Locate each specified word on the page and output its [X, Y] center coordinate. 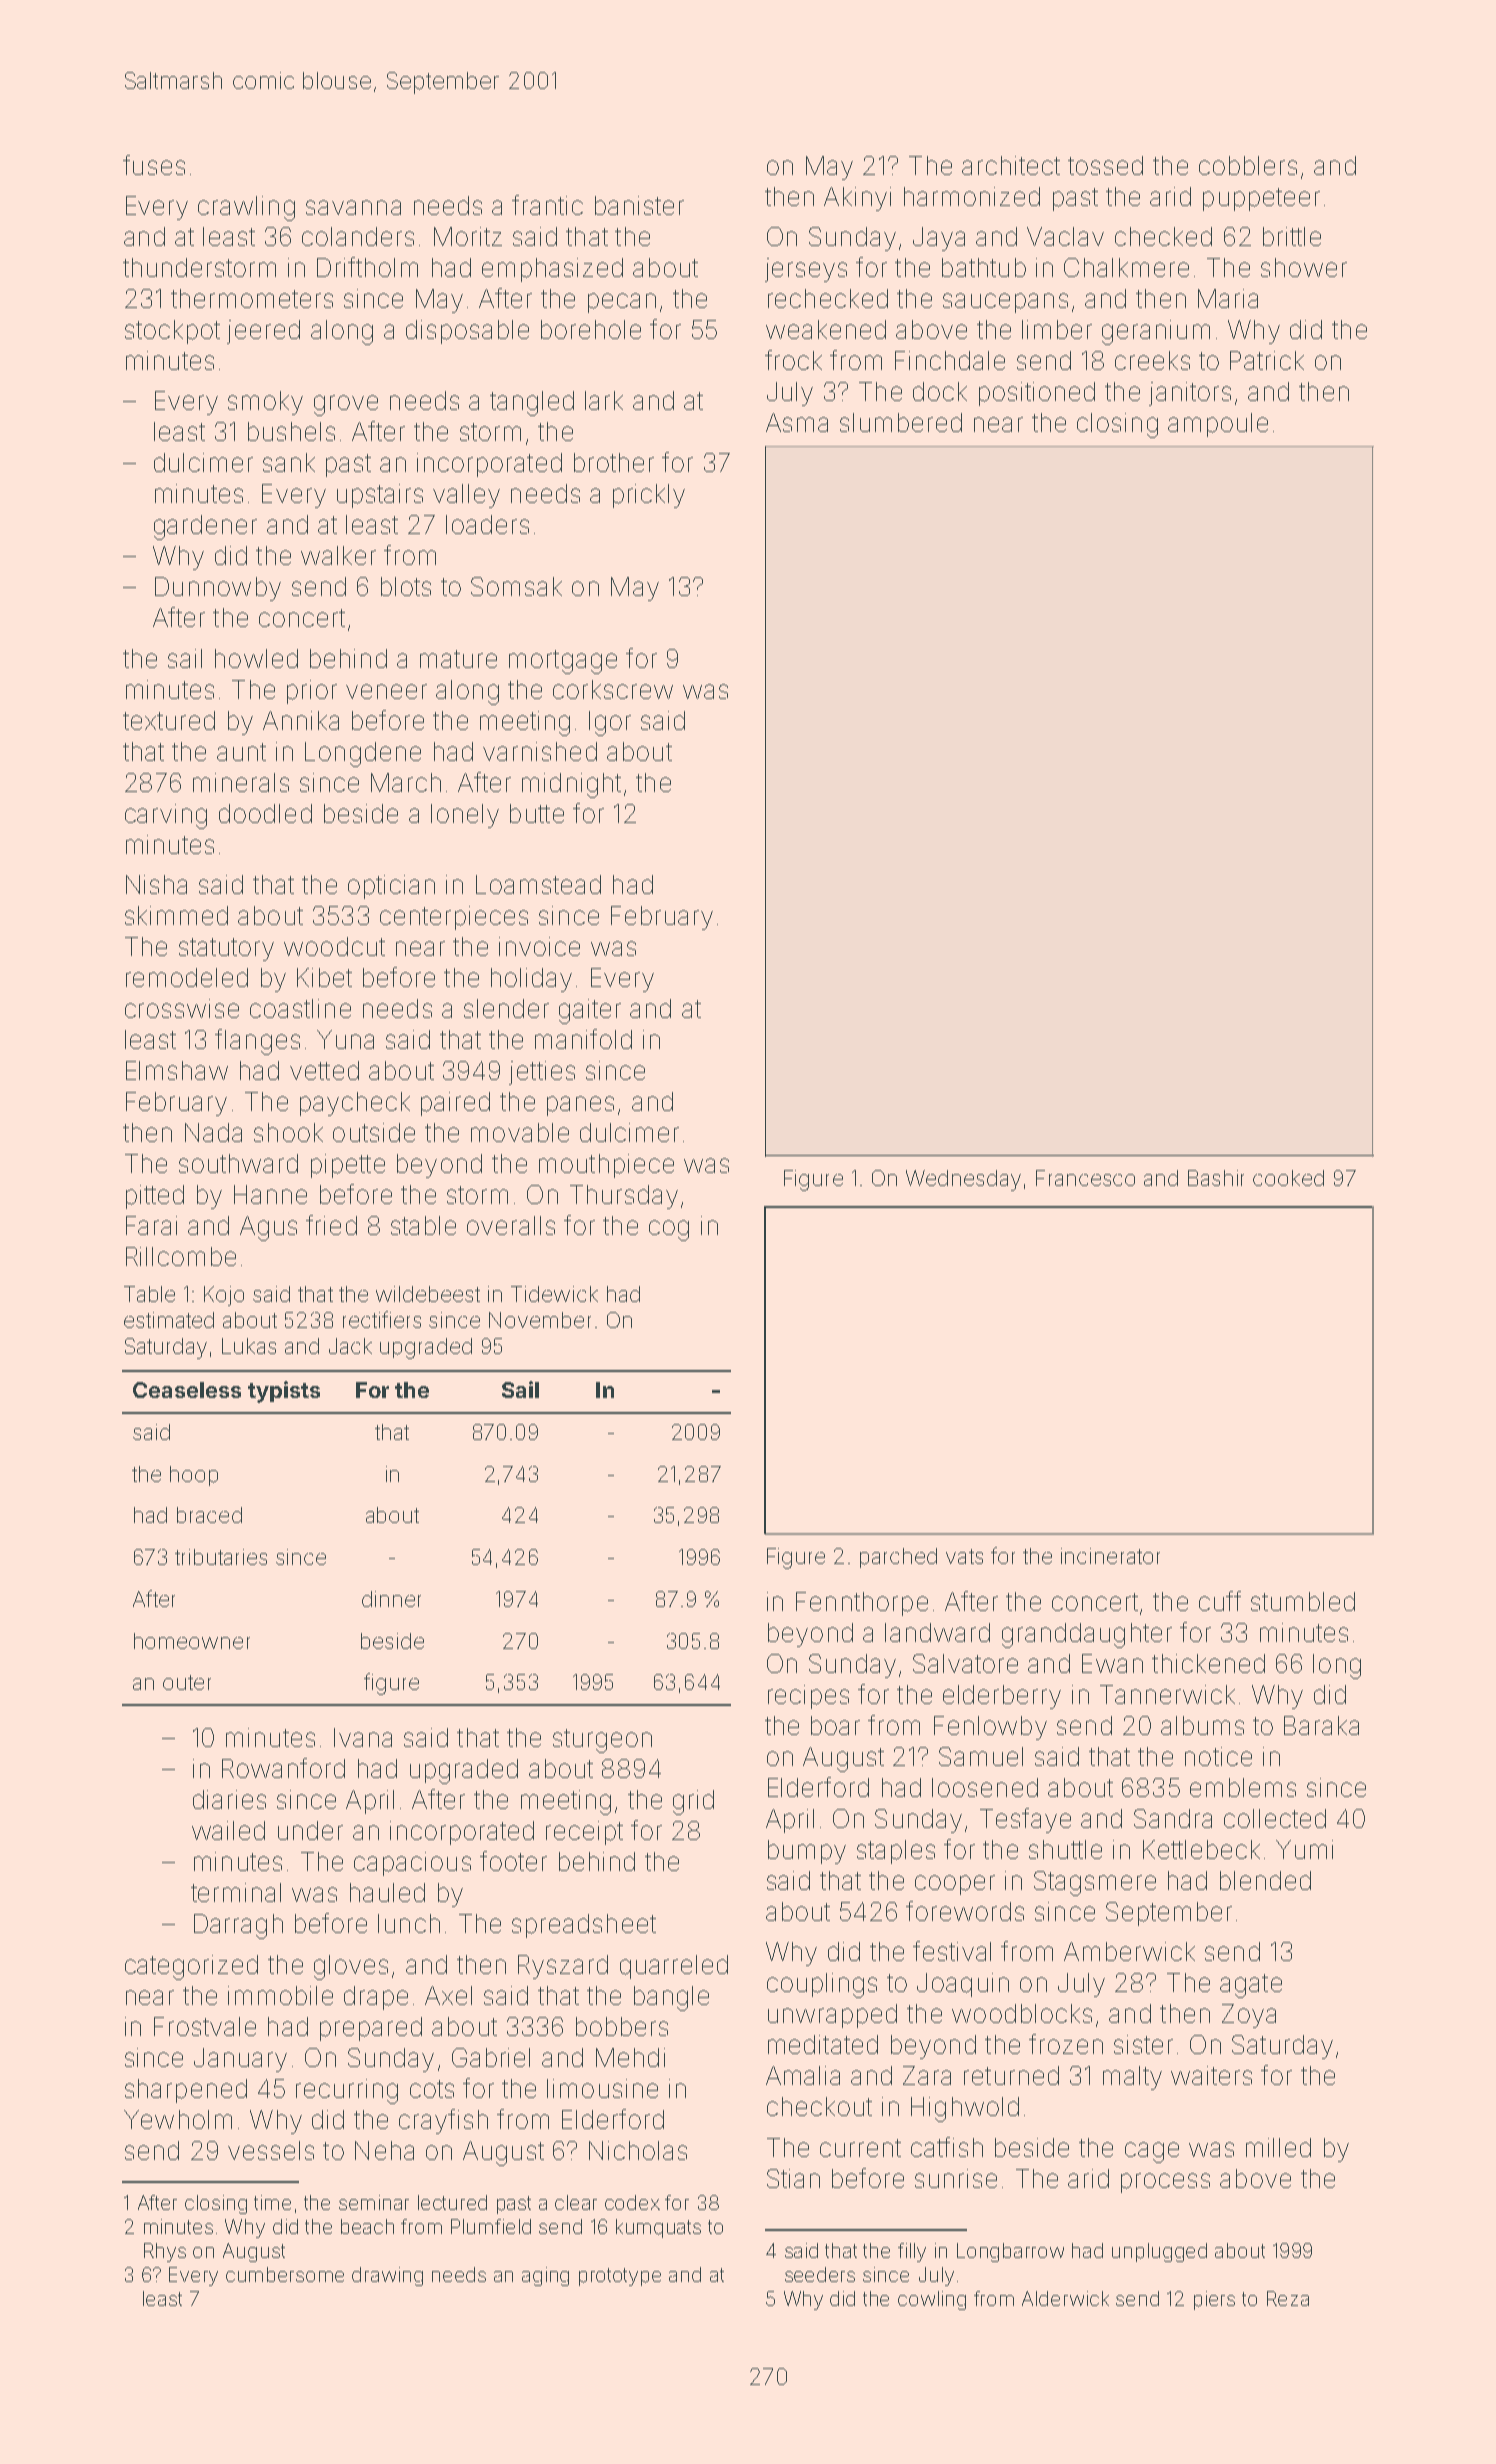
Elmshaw [177, 1070]
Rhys [165, 2252]
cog [669, 1230]
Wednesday [963, 1180]
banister [639, 205]
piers [1214, 2300]
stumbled [1303, 1601]
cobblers [1248, 165]
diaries [229, 1799]
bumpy [807, 1852]
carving [166, 816]
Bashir [1216, 1178]
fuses [154, 165]
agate [1251, 1986]
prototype [620, 2277]
